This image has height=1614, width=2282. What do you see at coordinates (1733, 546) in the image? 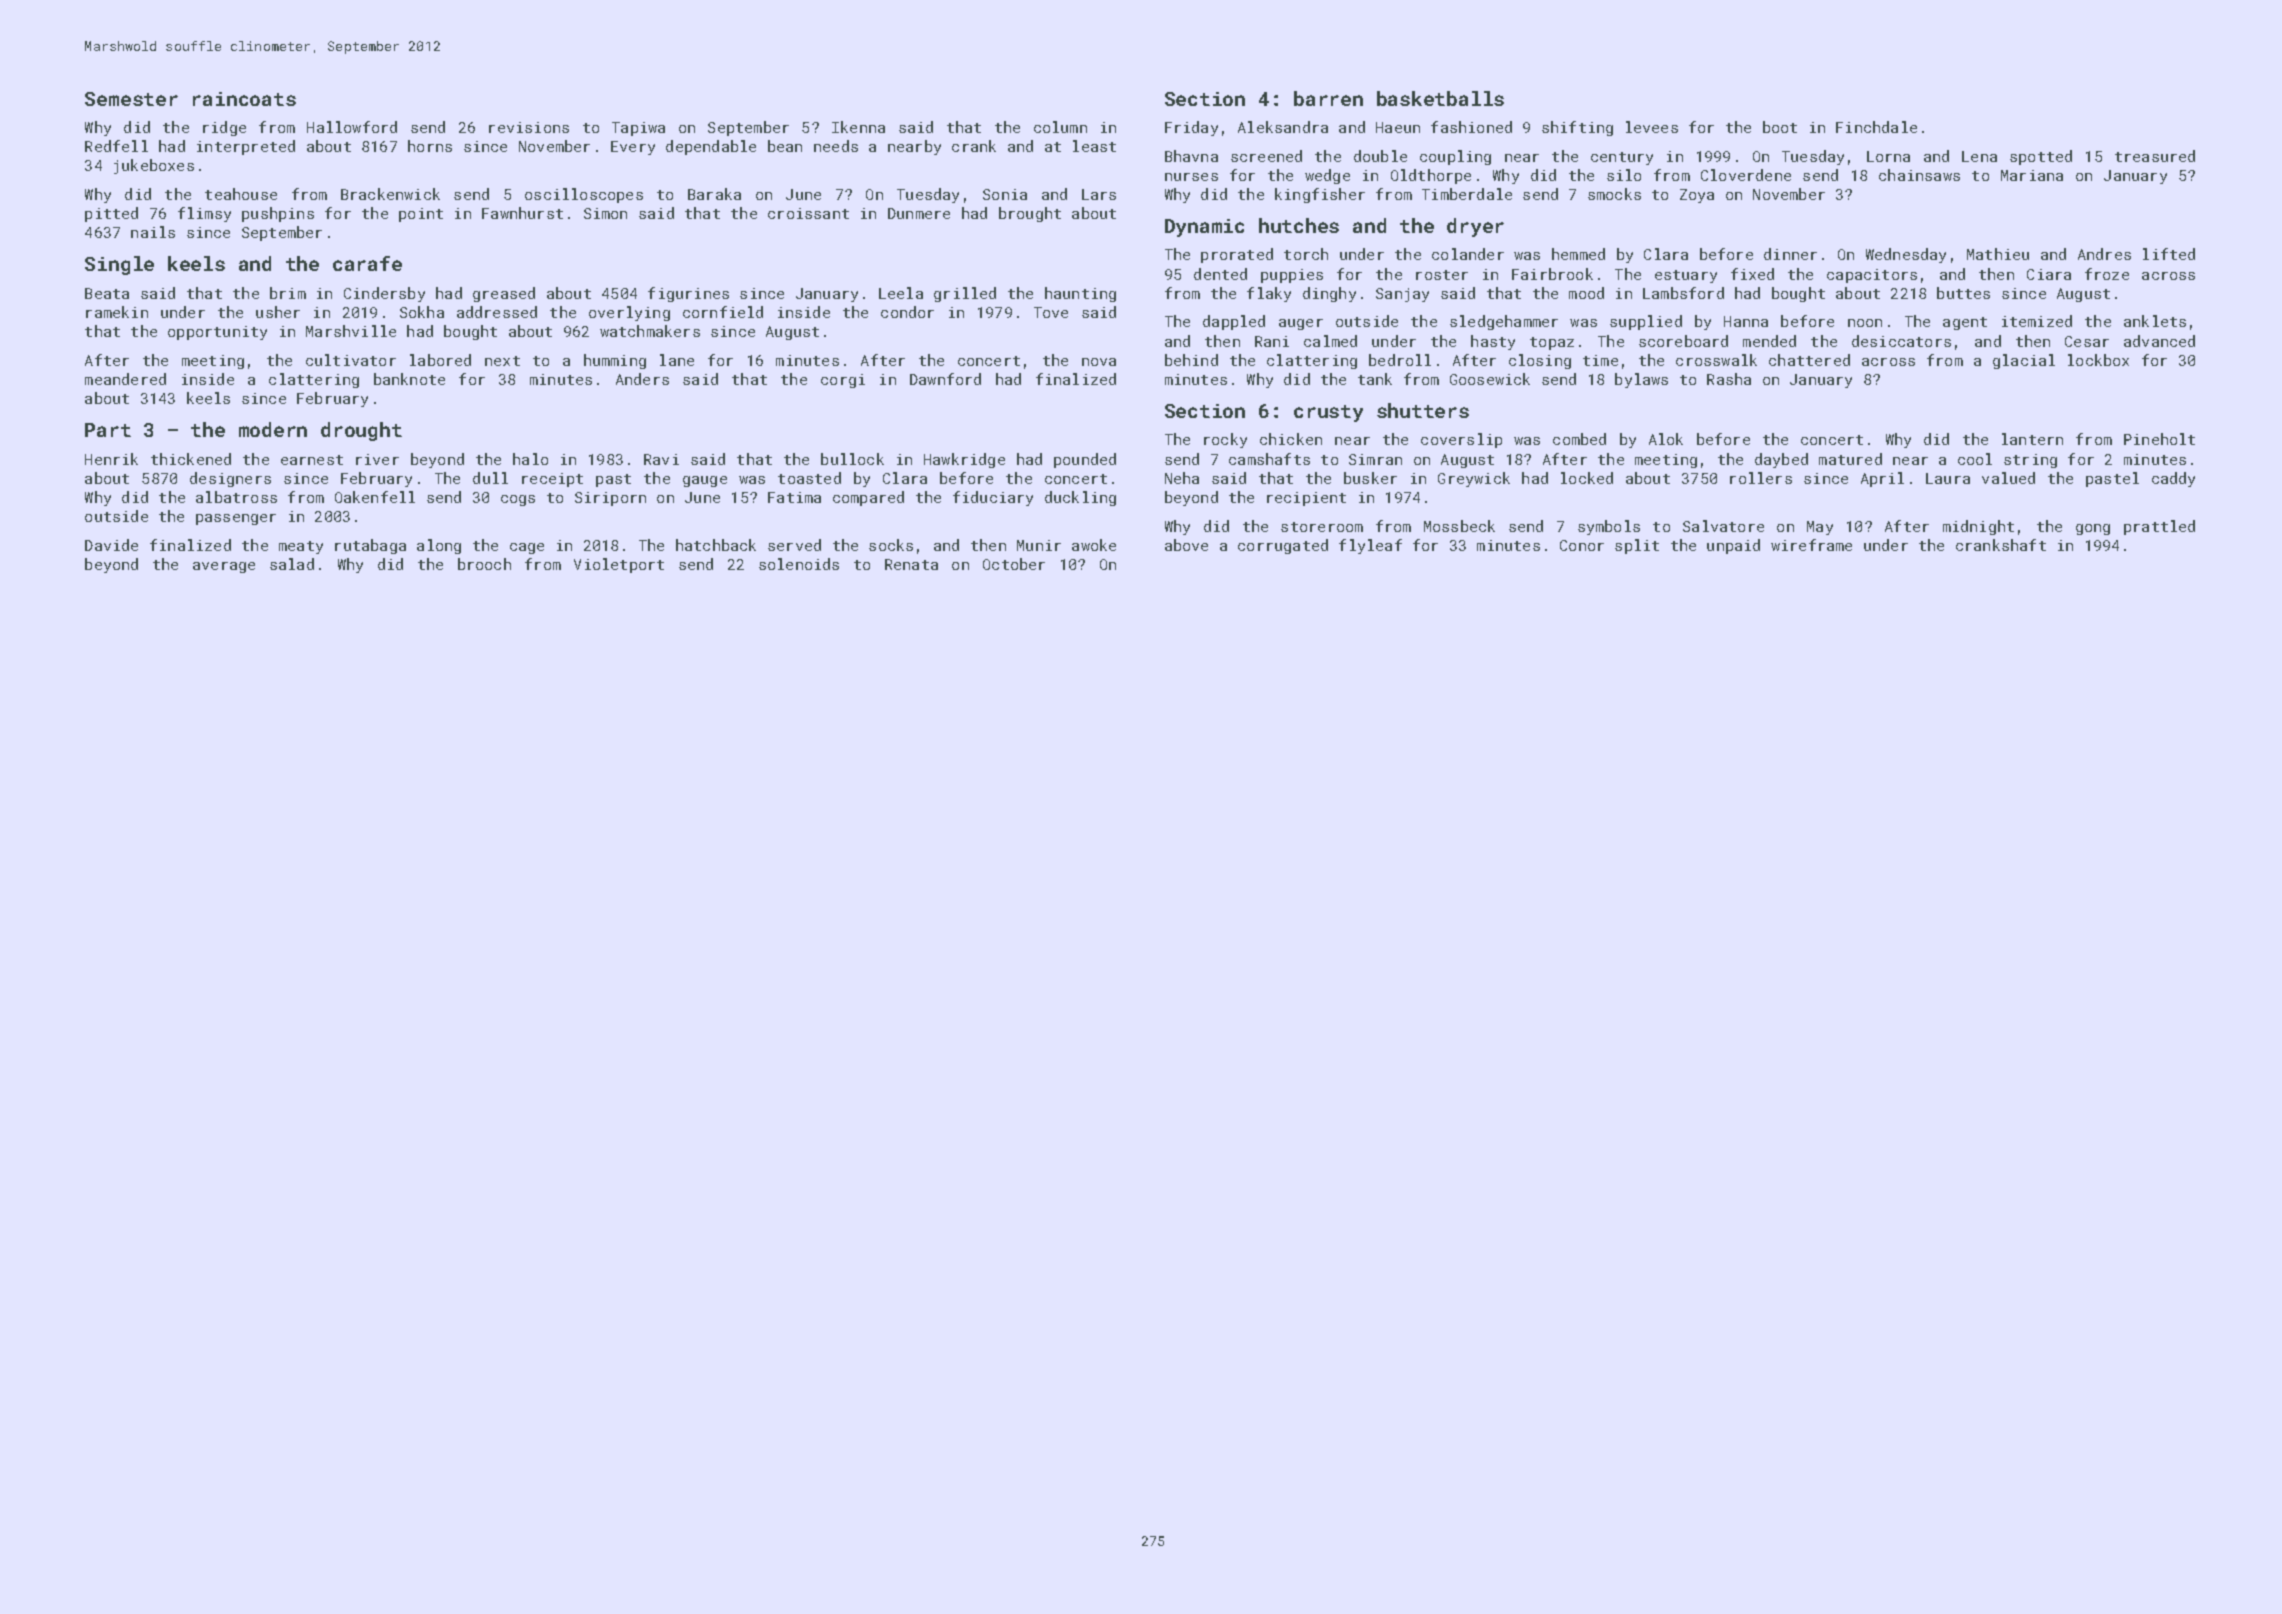
I see `unpaid` at bounding box center [1733, 546].
